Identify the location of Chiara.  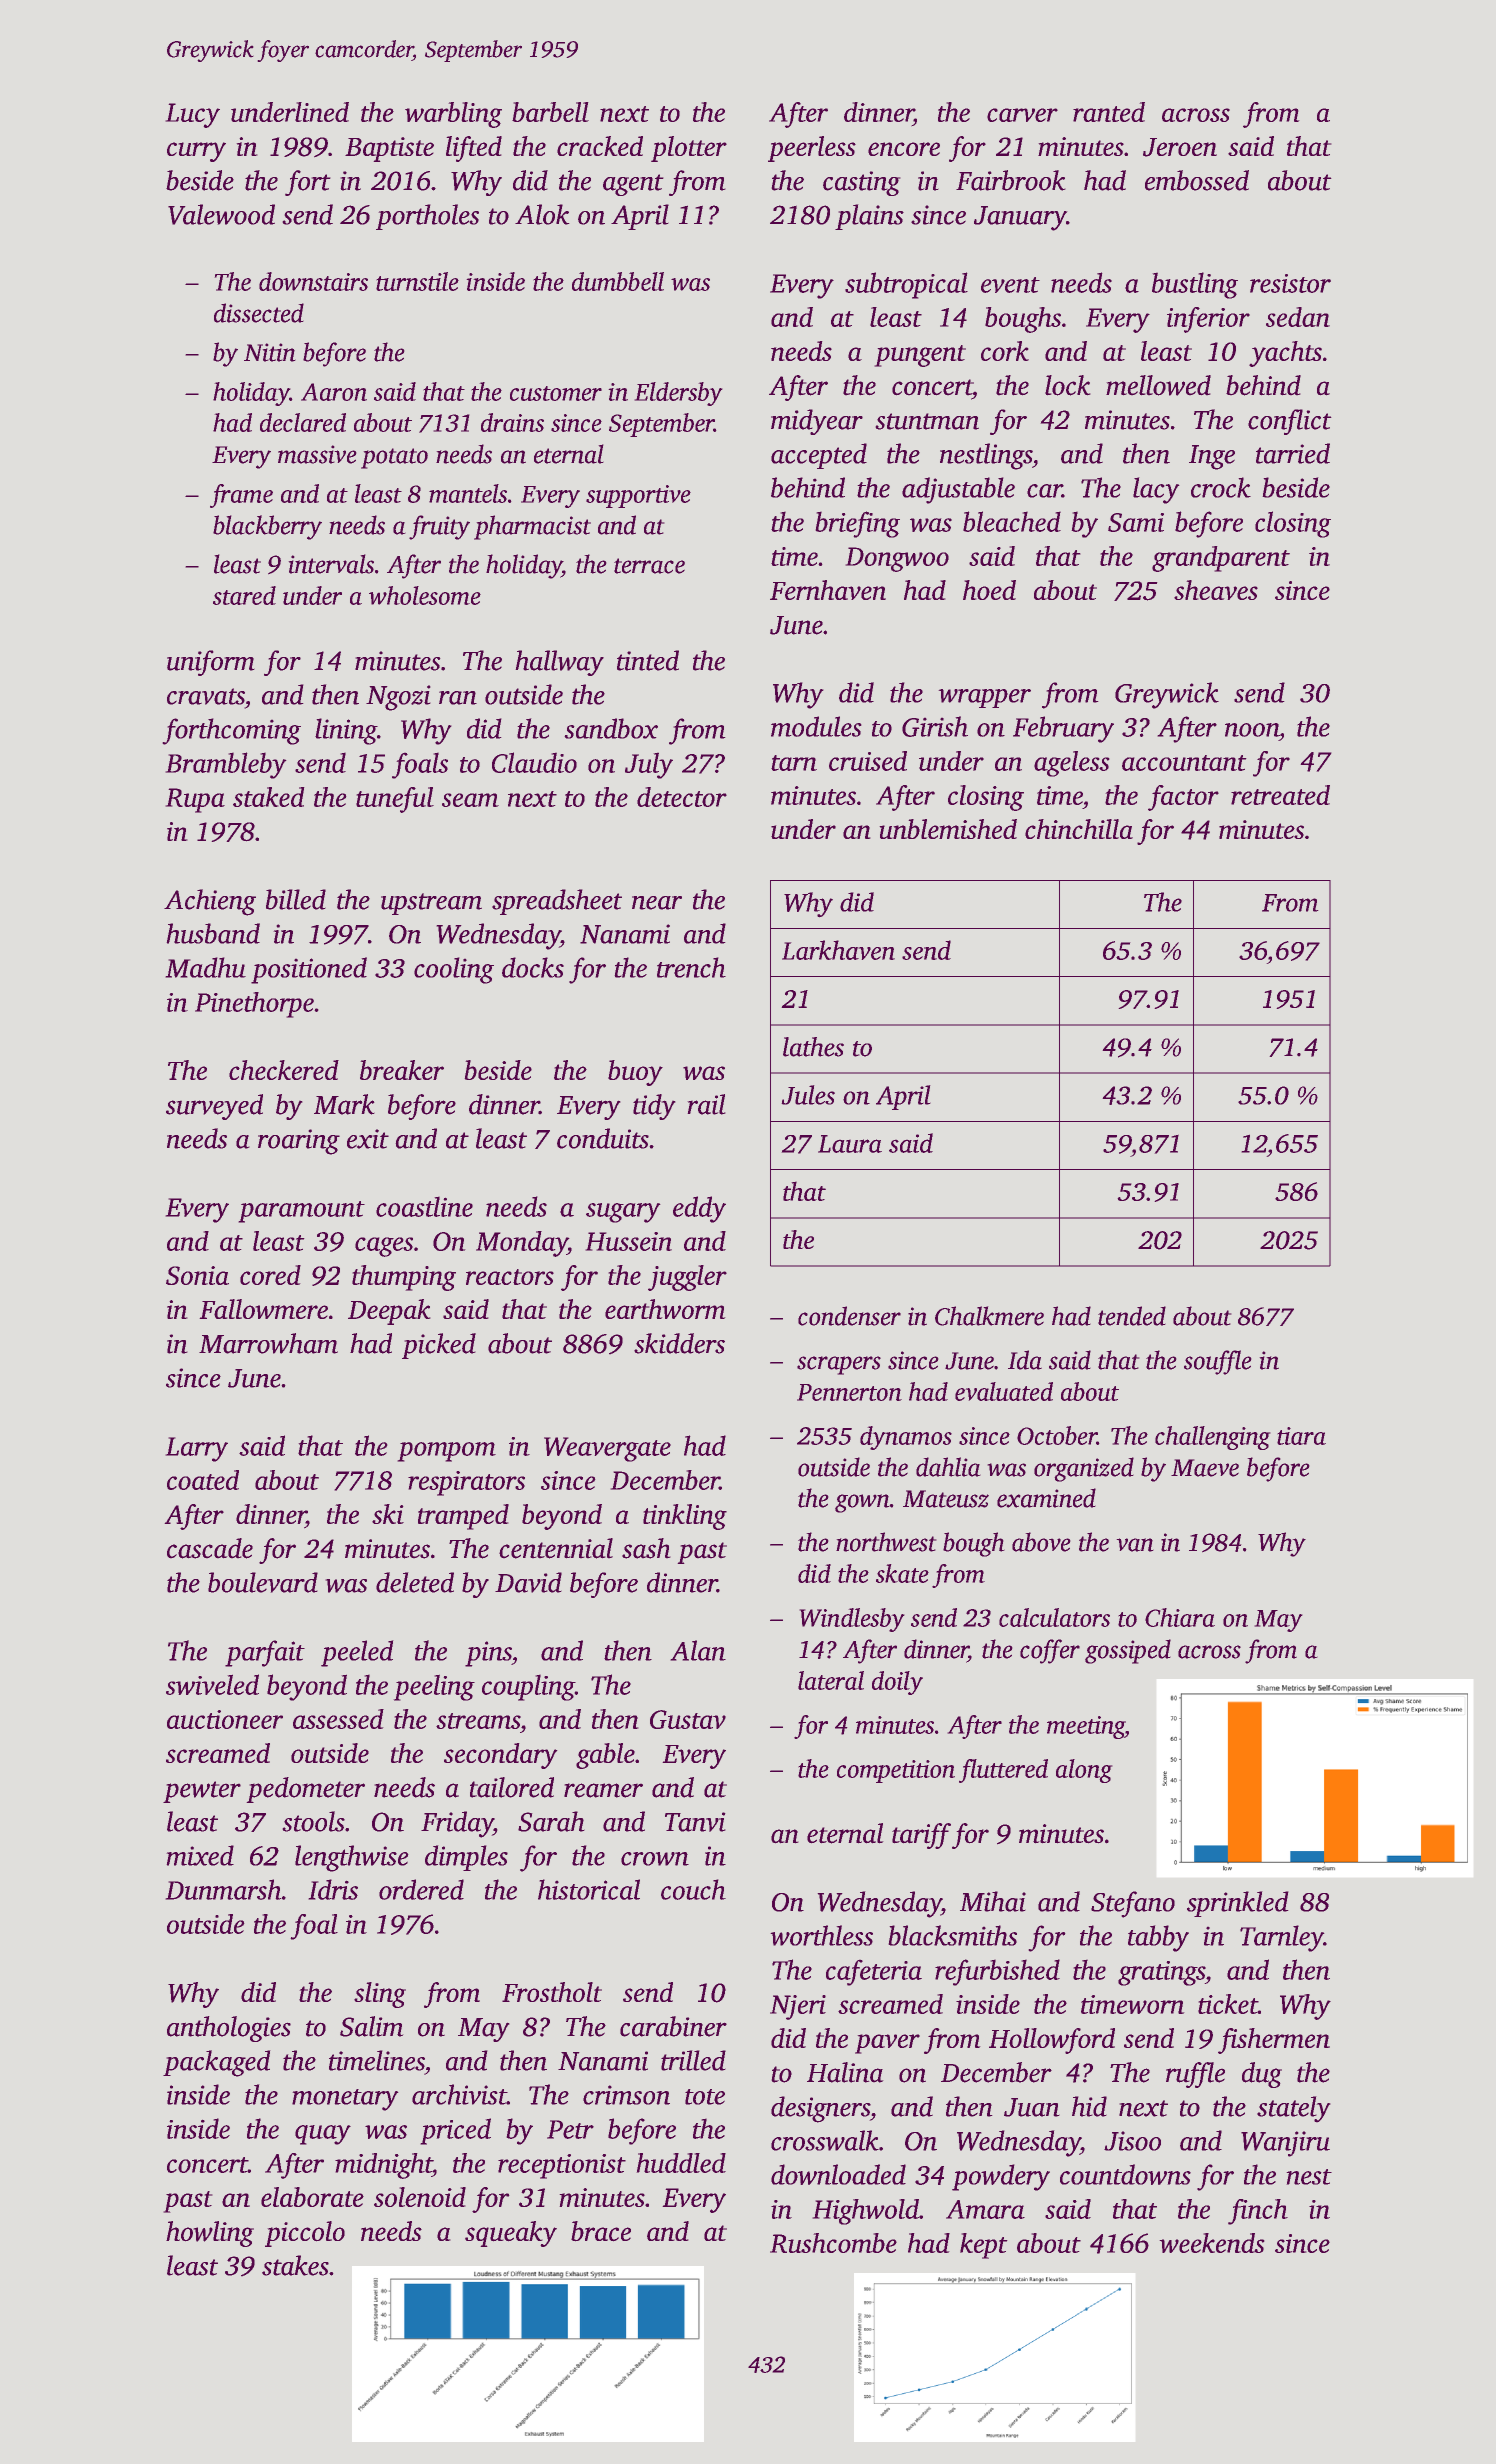
(1180, 1617).
